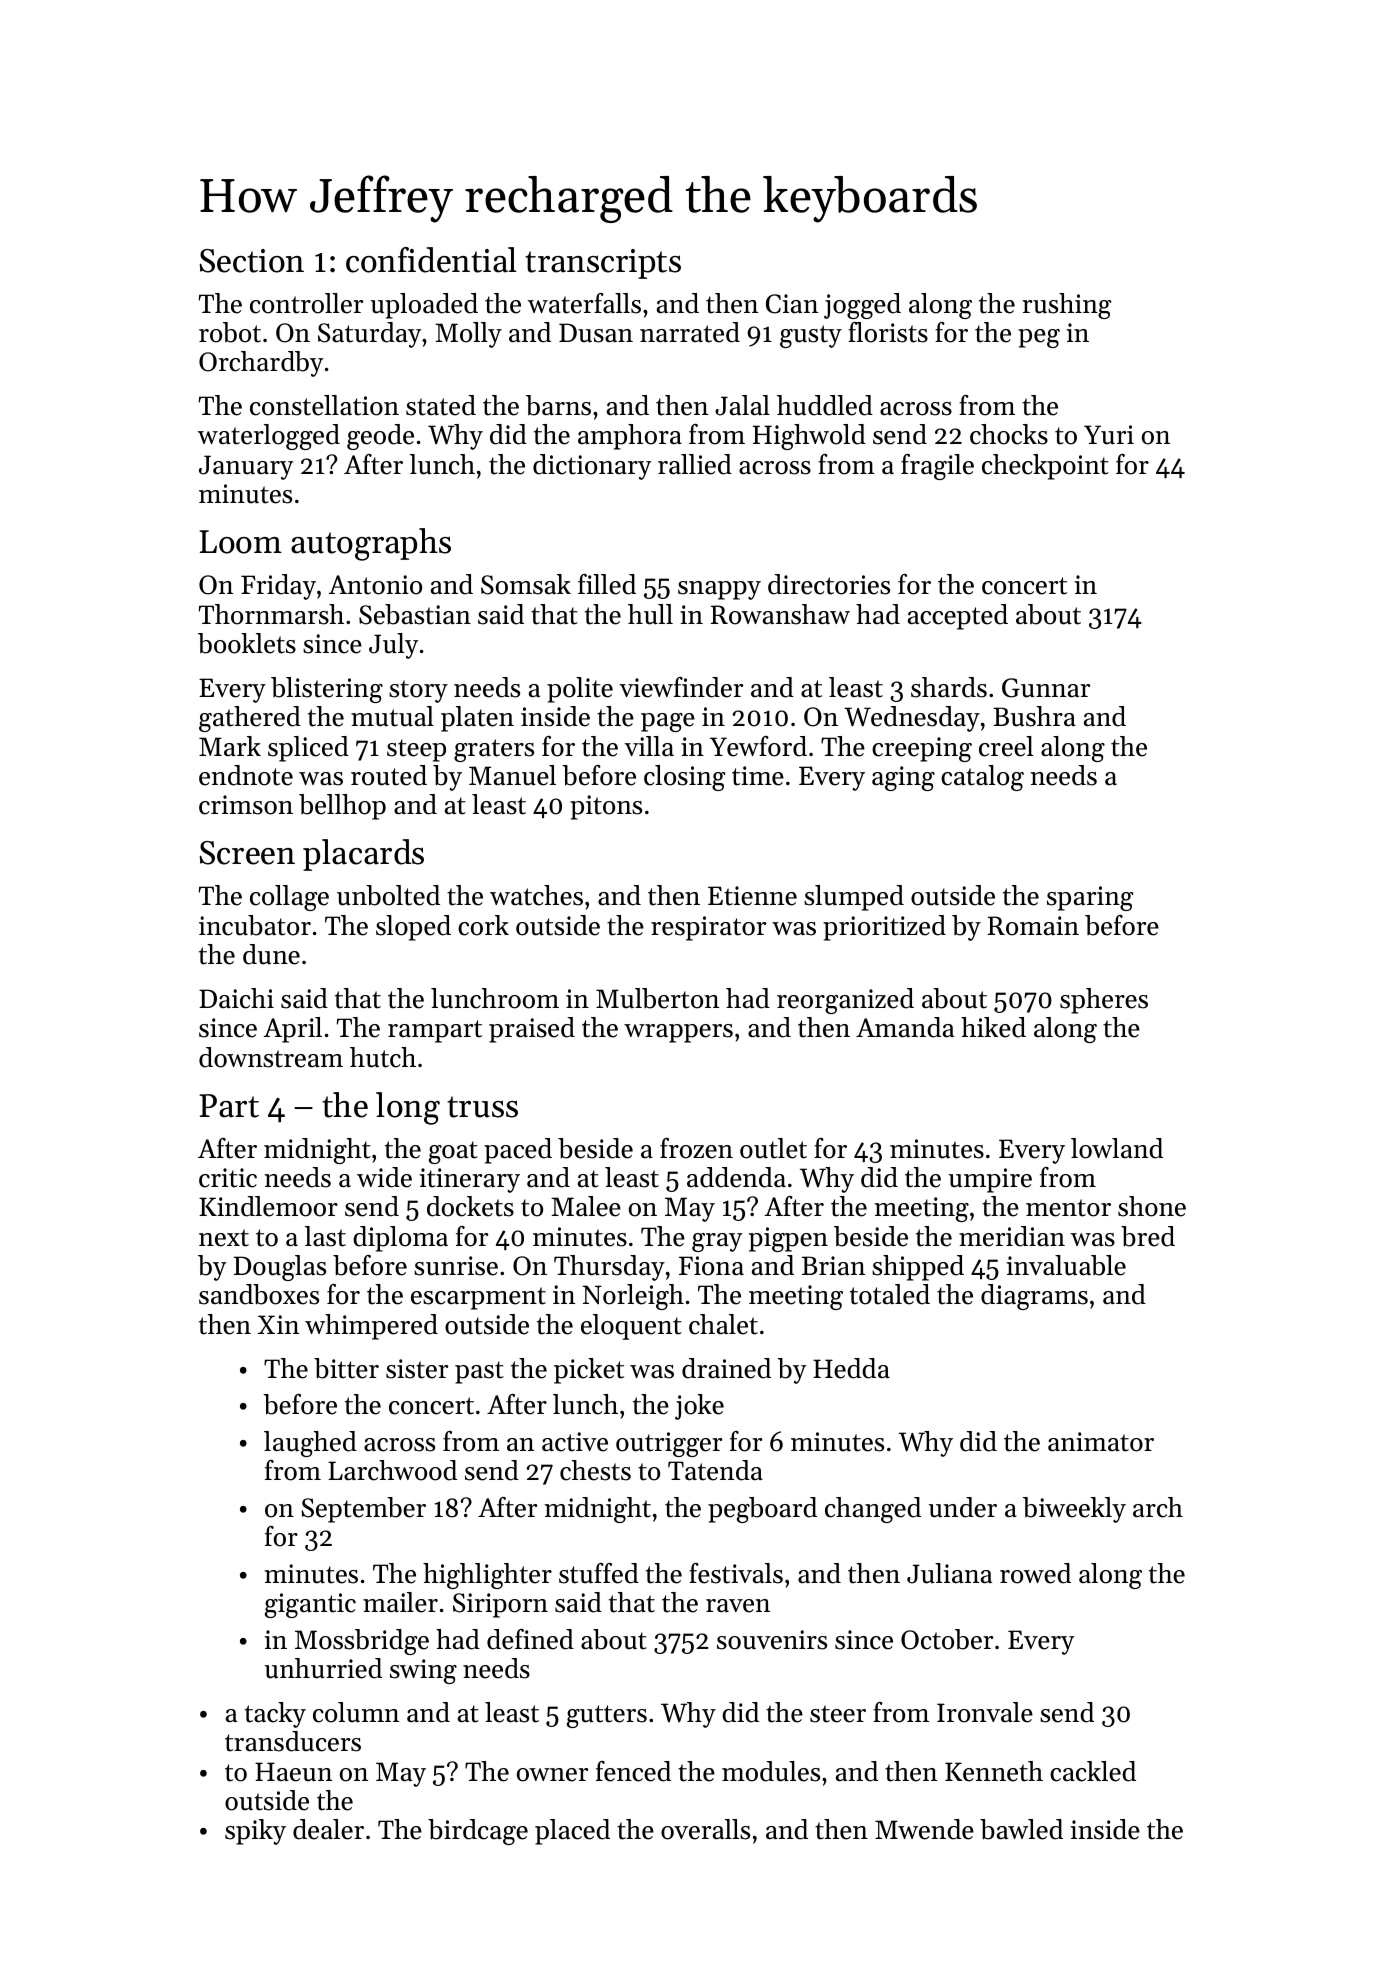 This screenshot has height=1969, width=1386. What do you see at coordinates (690, 332) in the screenshot?
I see `narrated` at bounding box center [690, 332].
